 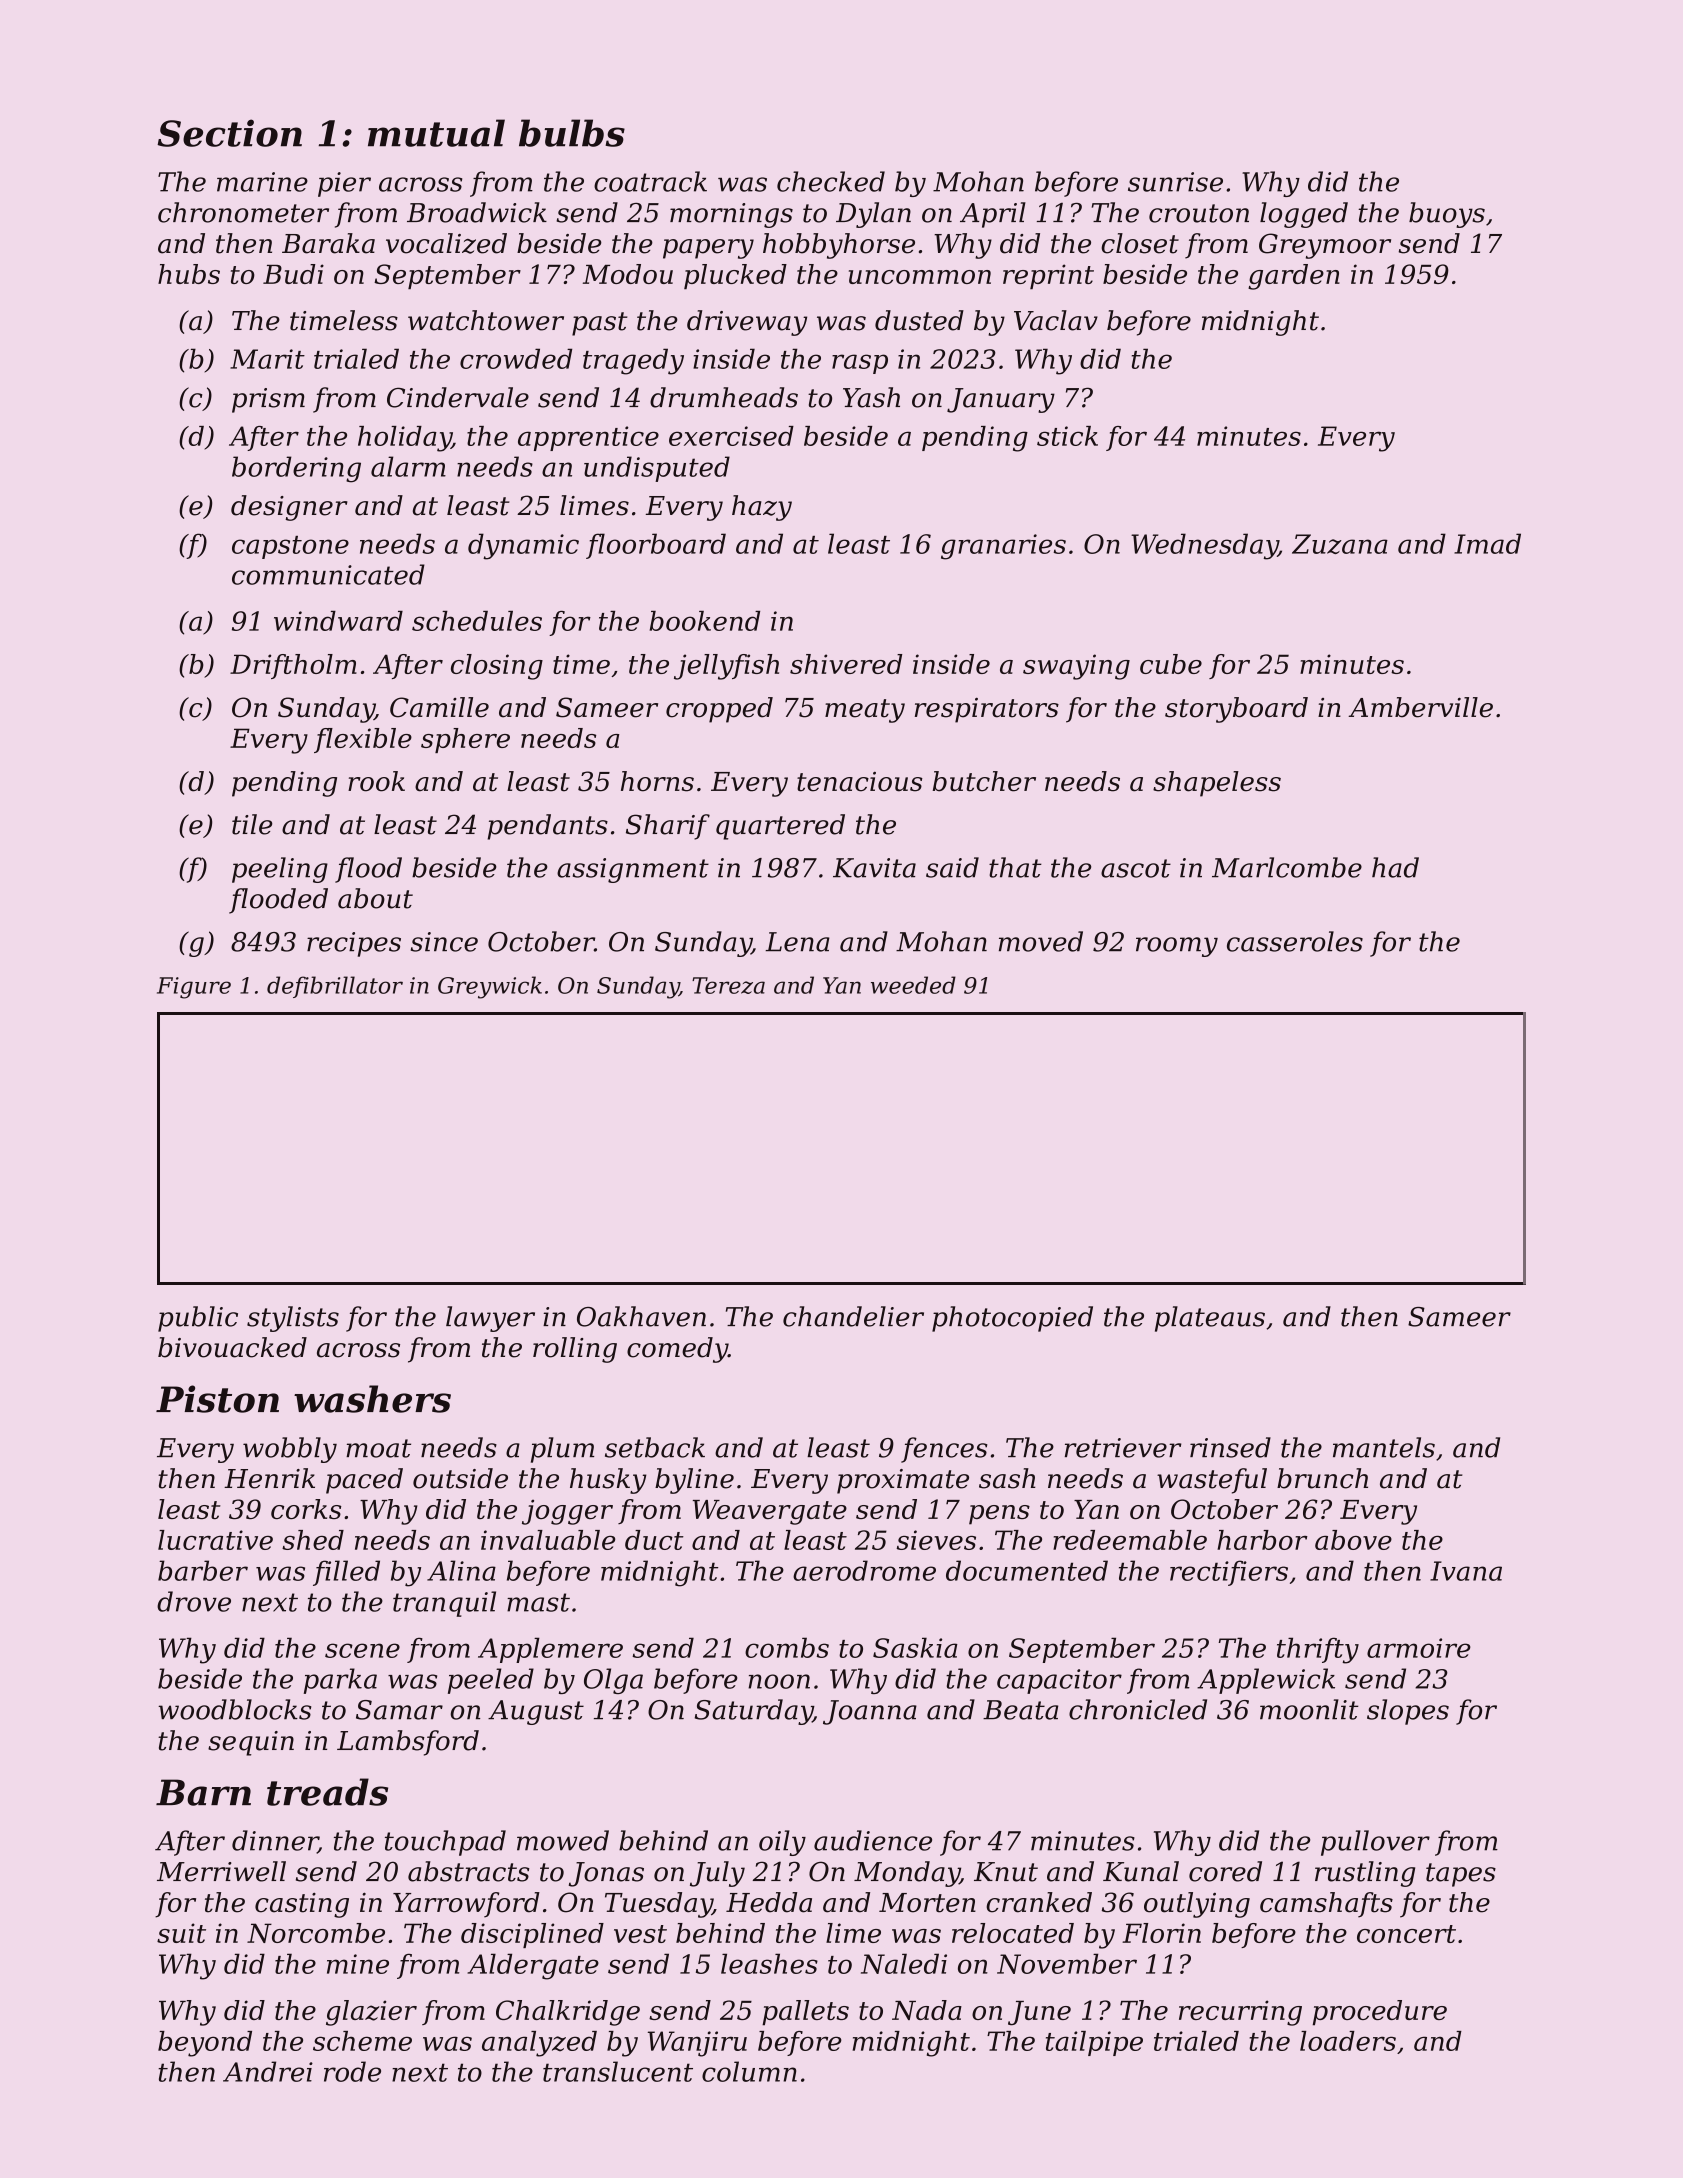 What do you see at coordinates (1287, 867) in the document?
I see `Marlcombe` at bounding box center [1287, 867].
